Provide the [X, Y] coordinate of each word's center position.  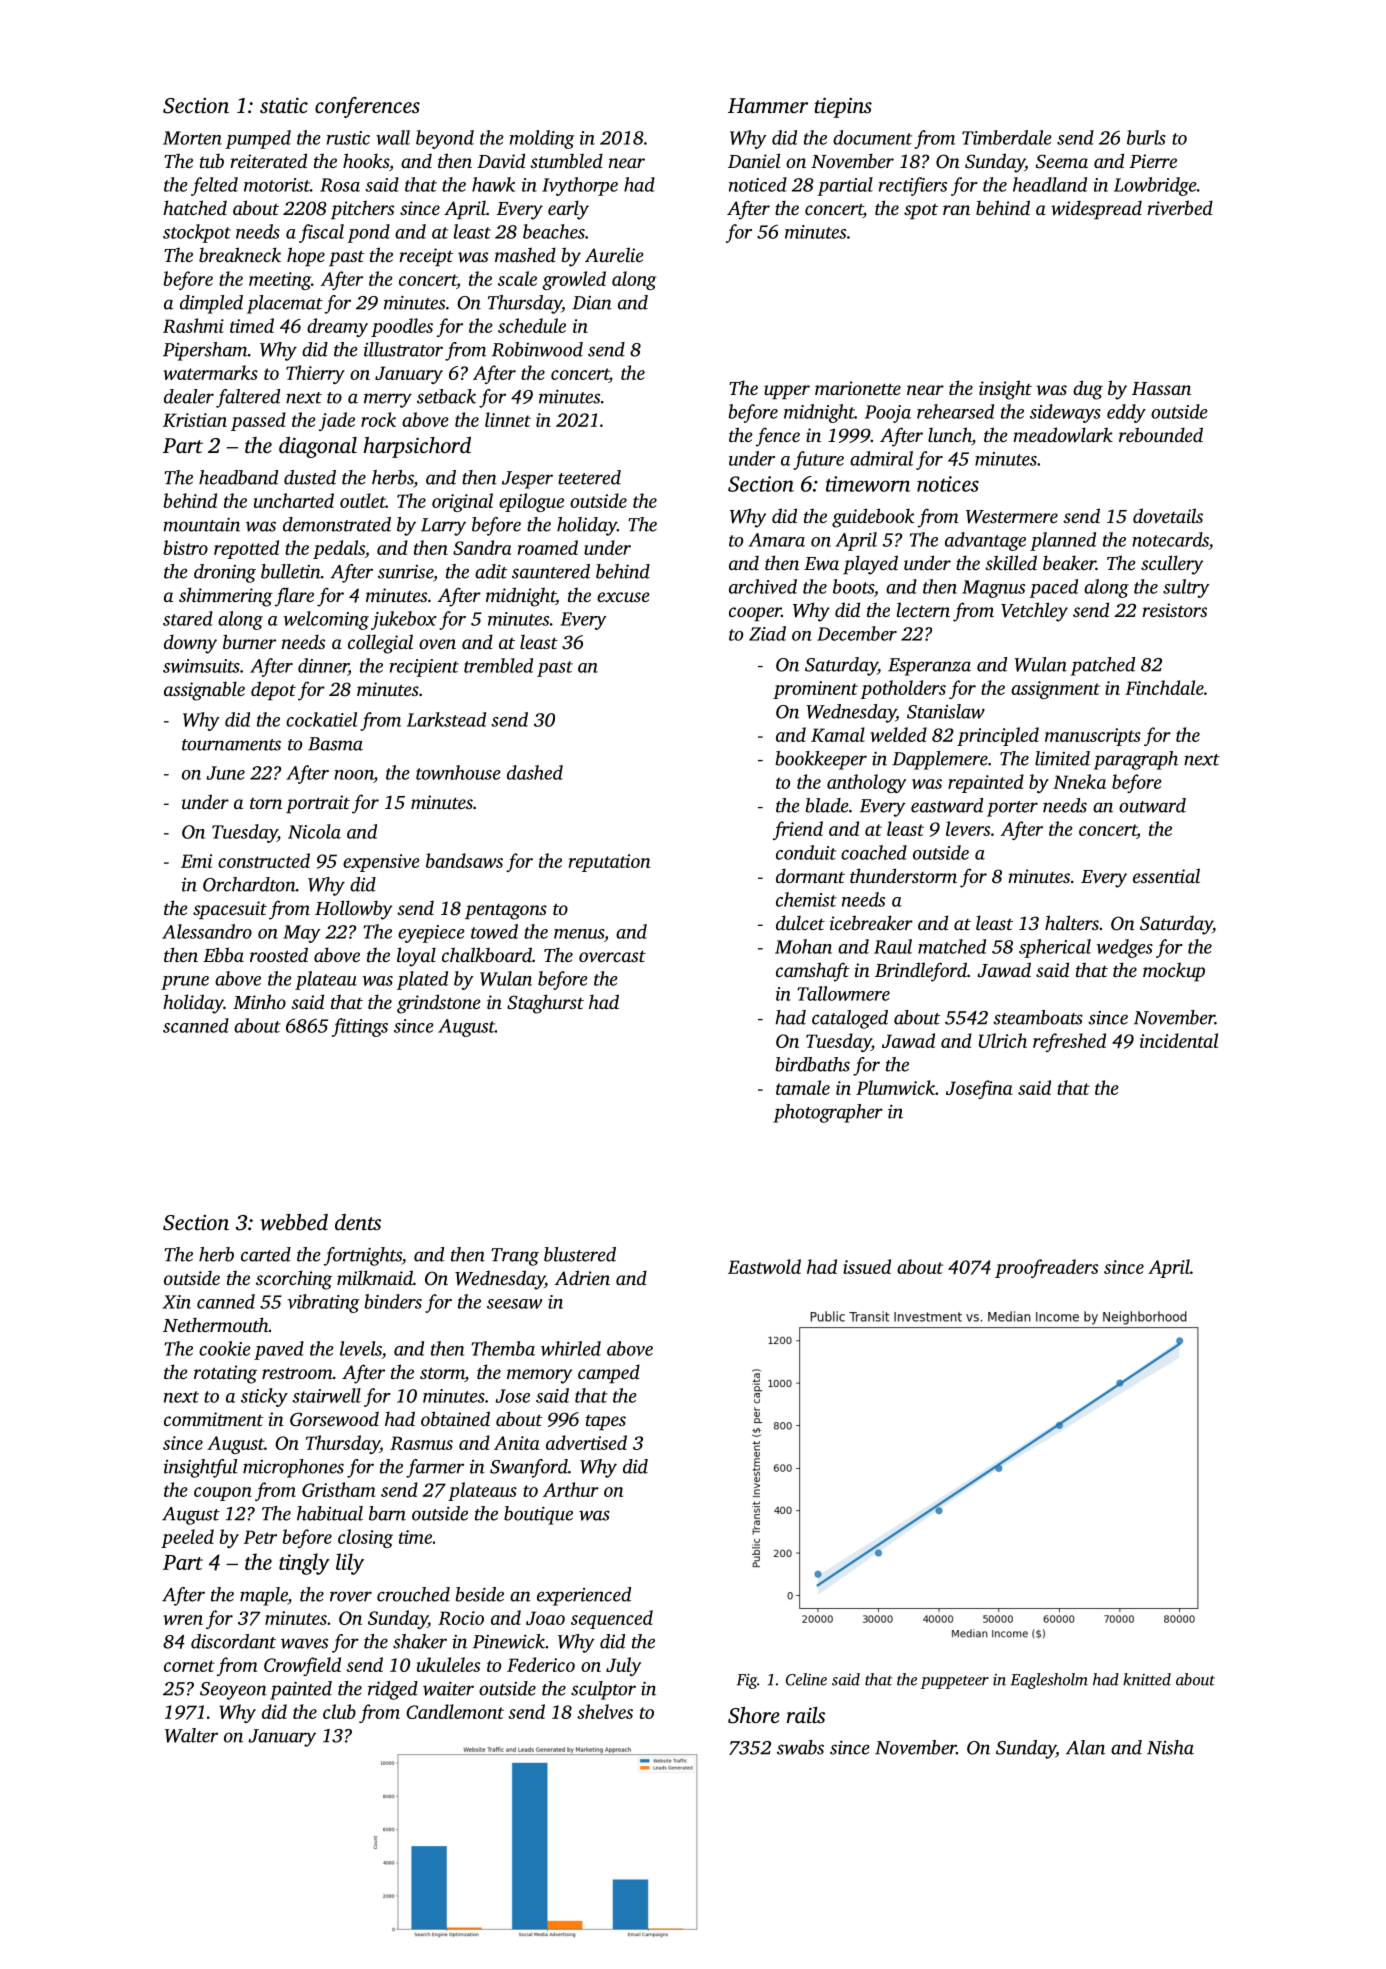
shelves [605, 1711]
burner [249, 641]
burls [1146, 137]
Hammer [768, 105]
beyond [445, 139]
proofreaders [1046, 1268]
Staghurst [545, 1004]
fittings [360, 1027]
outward [1152, 805]
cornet [189, 1666]
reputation [609, 863]
